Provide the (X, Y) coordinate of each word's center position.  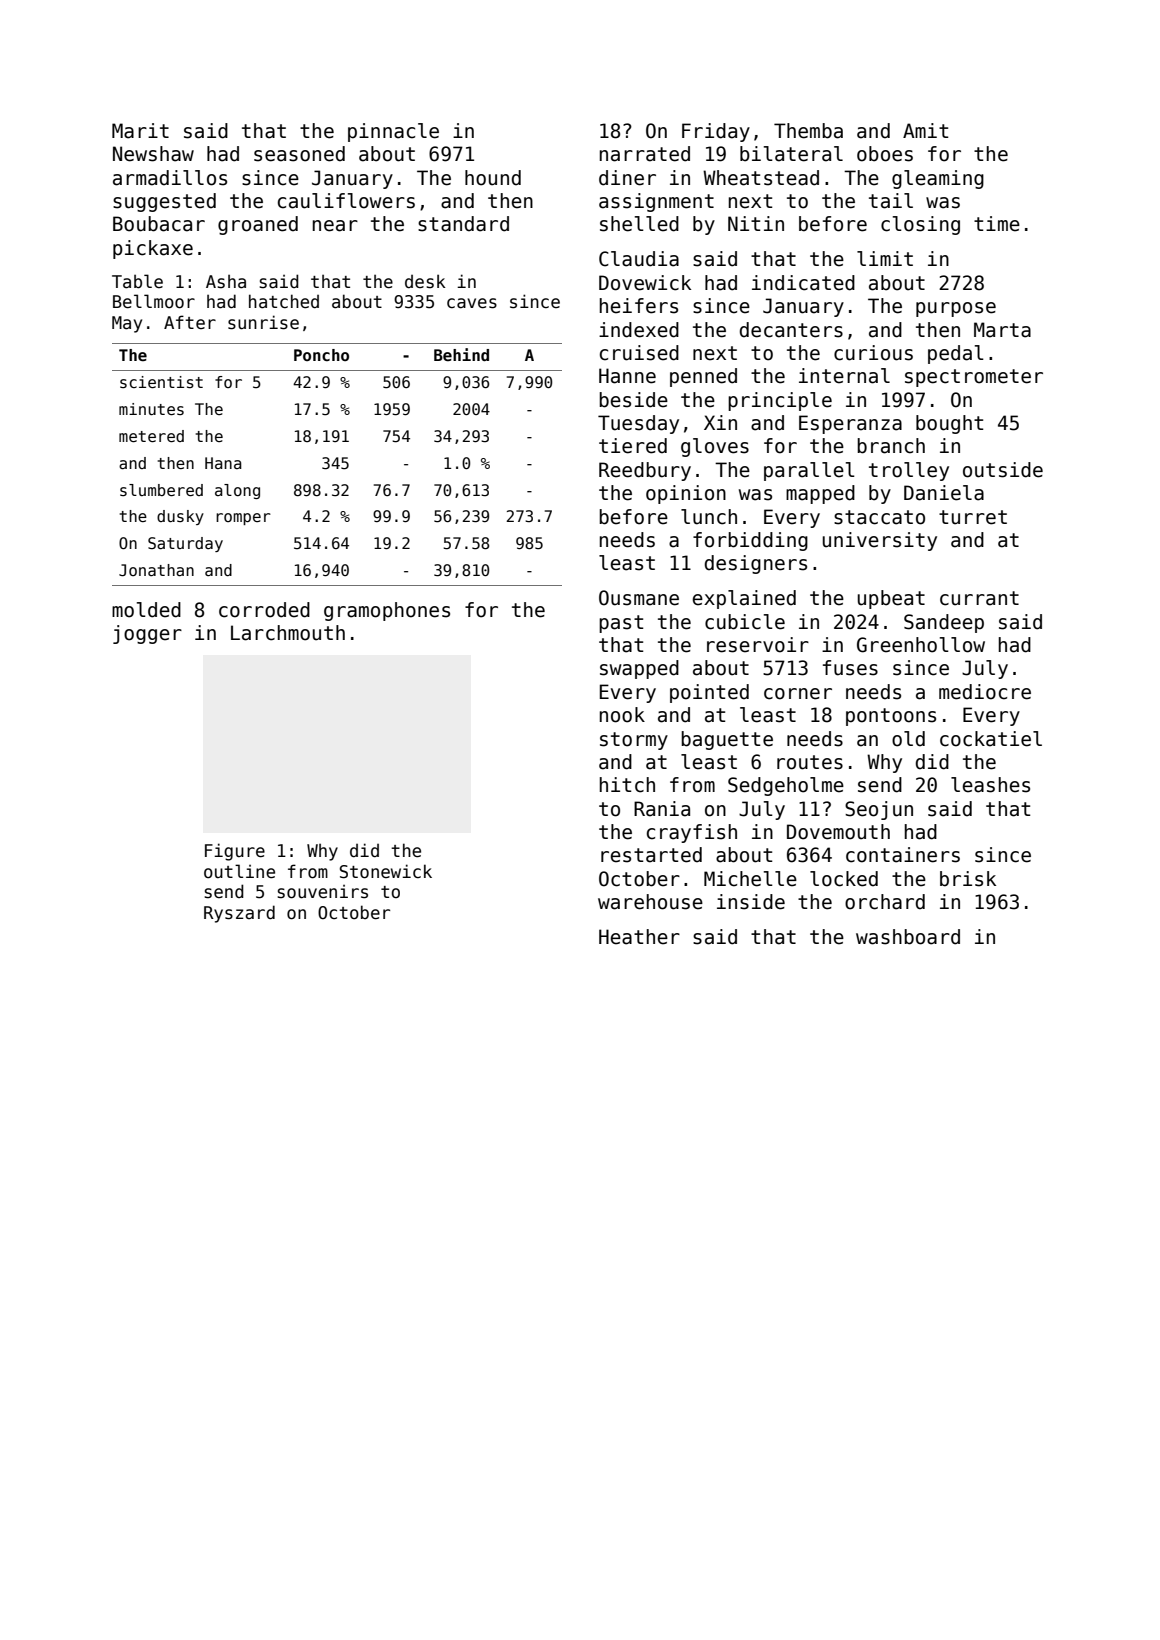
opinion (686, 494)
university (880, 541)
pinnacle (393, 132)
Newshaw (153, 154)
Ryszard (239, 914)
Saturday (185, 544)
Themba (808, 131)
